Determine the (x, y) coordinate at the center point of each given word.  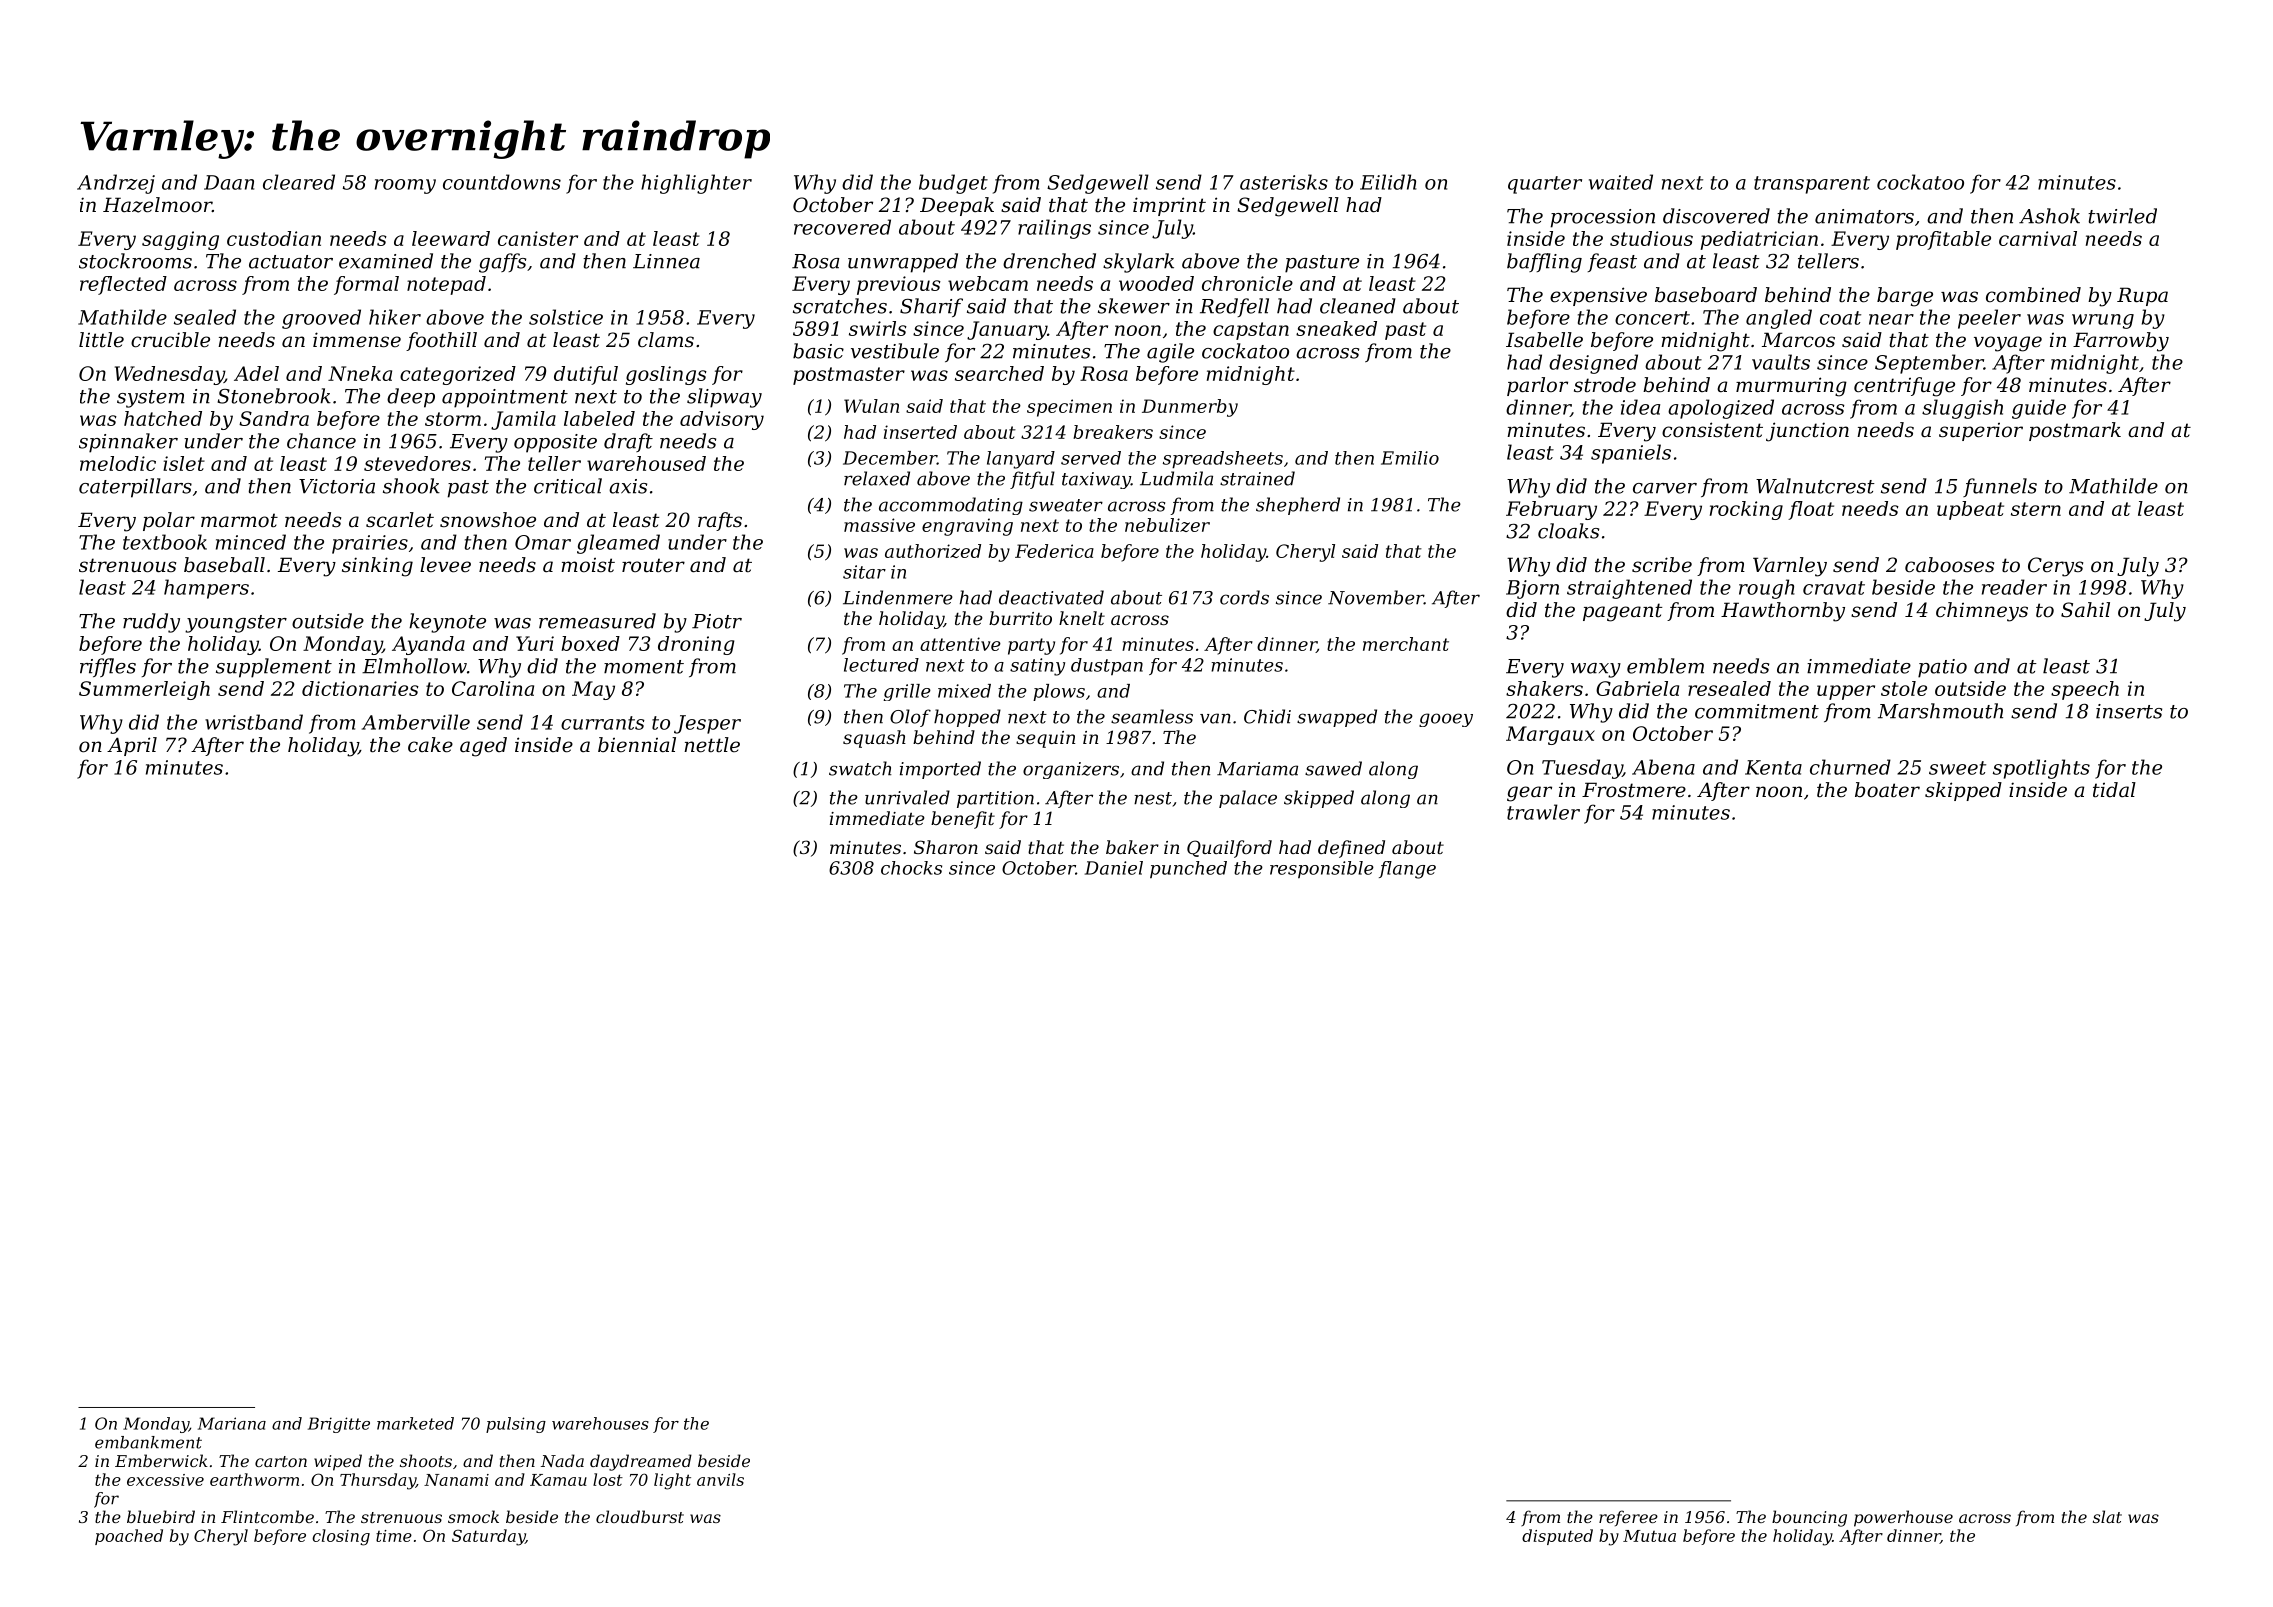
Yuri (535, 643)
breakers (1113, 432)
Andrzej (116, 184)
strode (1605, 385)
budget (953, 184)
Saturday (488, 1537)
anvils (720, 1479)
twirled (2122, 216)
